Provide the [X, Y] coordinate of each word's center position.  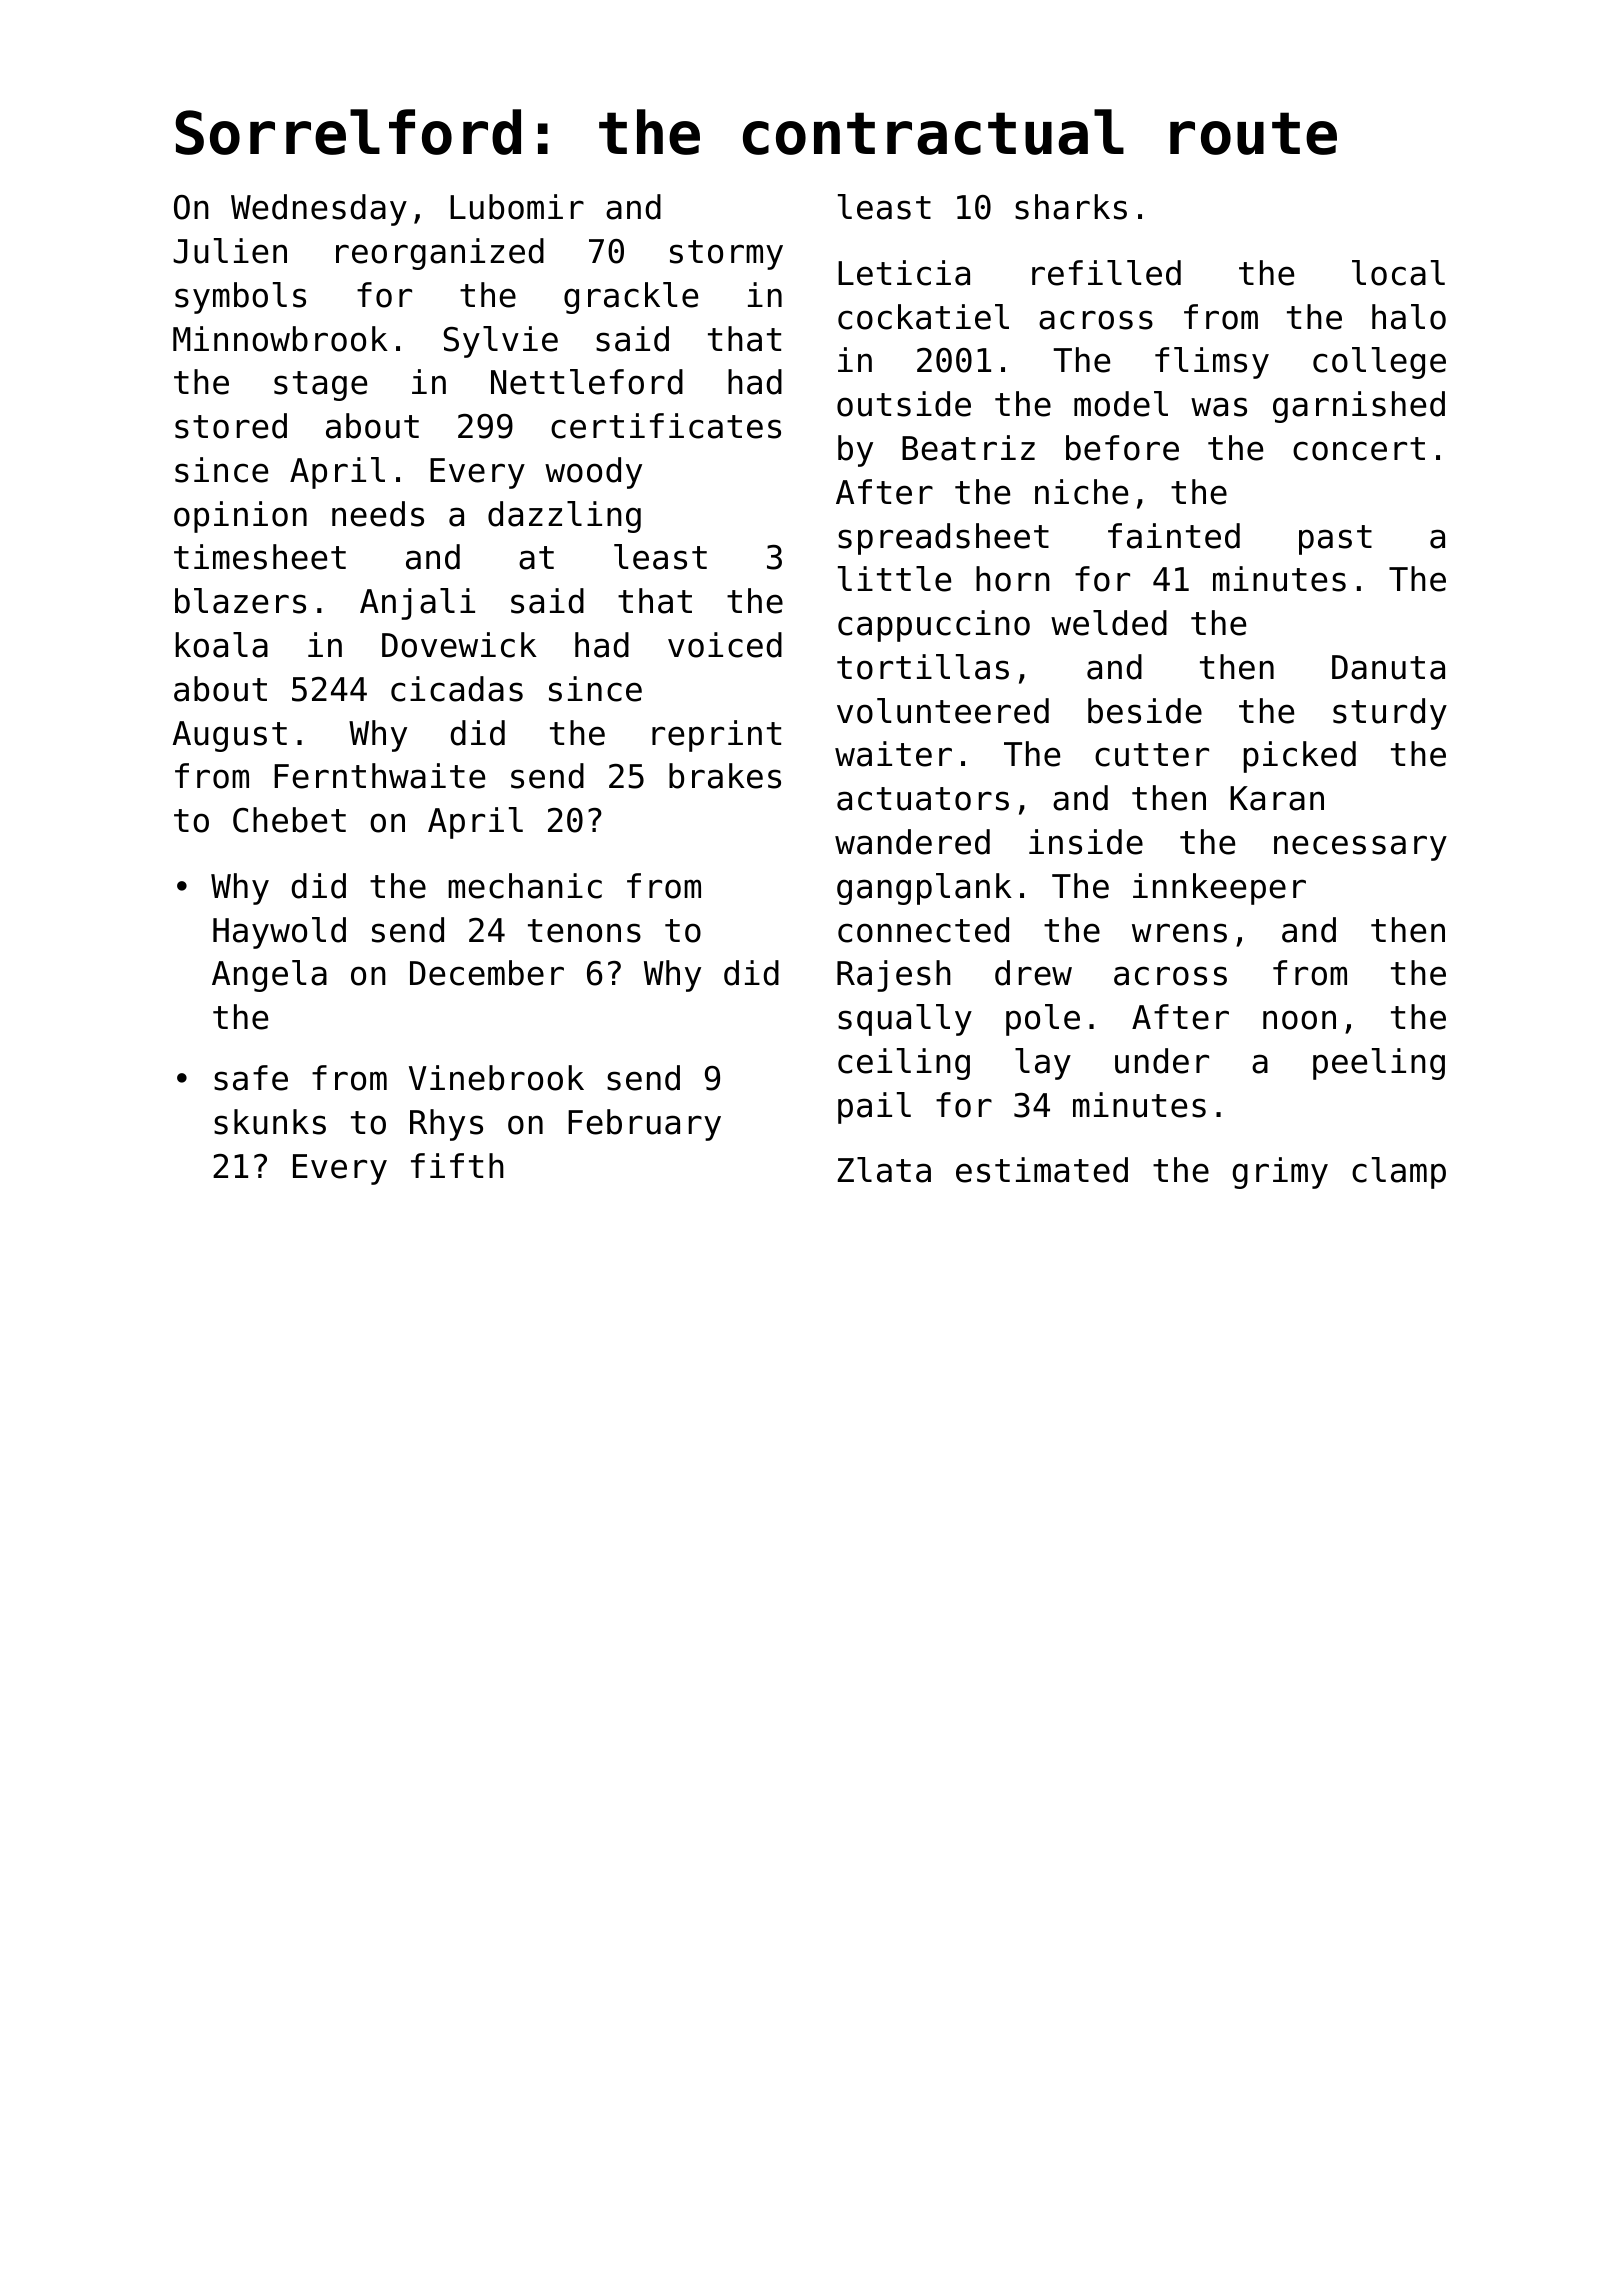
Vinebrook [496, 1078]
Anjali [417, 604]
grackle [631, 298]
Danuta [1388, 667]
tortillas [923, 667]
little [894, 579]
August [229, 736]
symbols [240, 298]
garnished [1359, 407]
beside [1145, 711]
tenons [584, 931]
